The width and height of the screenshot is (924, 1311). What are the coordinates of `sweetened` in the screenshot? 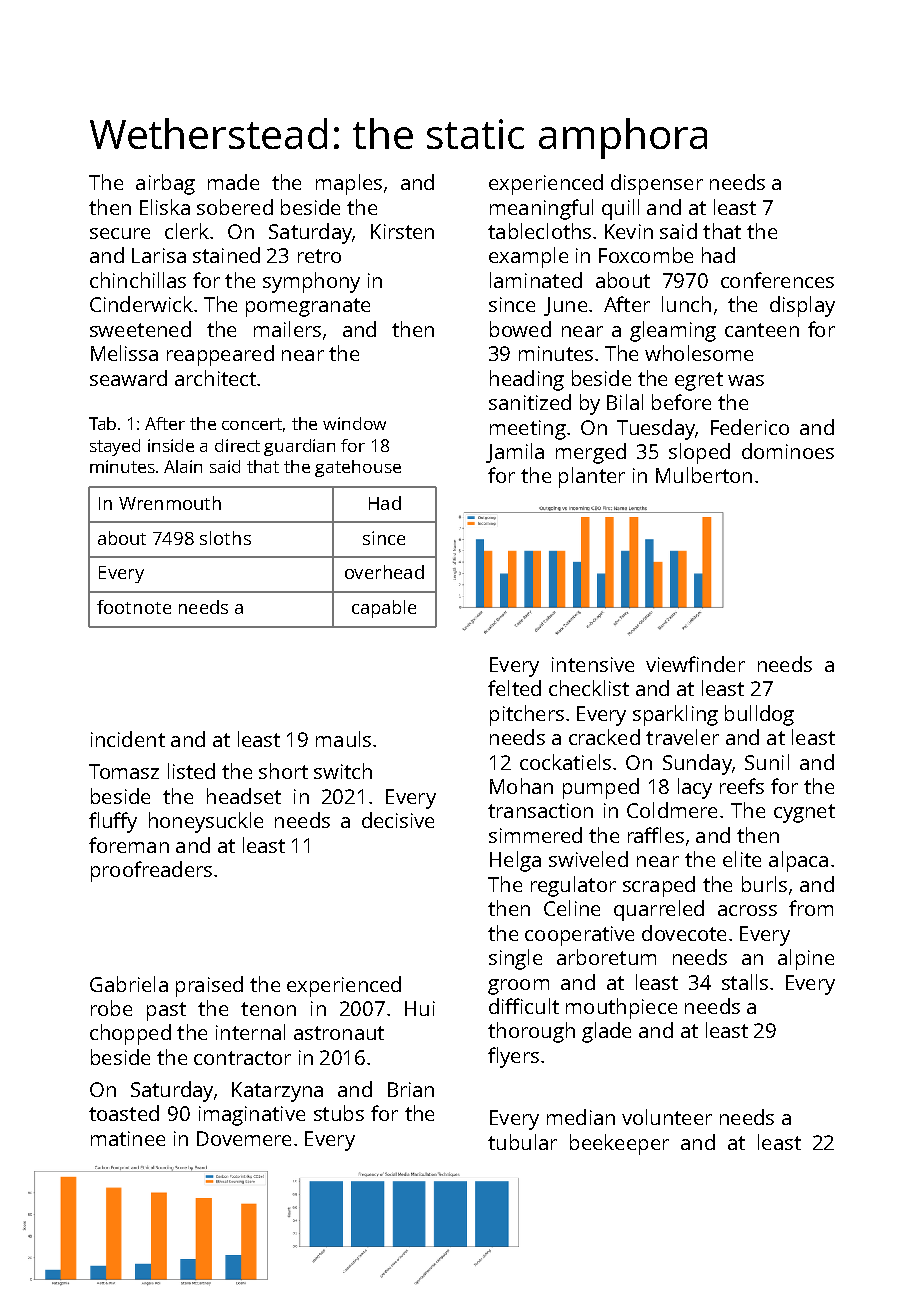 It's located at (140, 329).
